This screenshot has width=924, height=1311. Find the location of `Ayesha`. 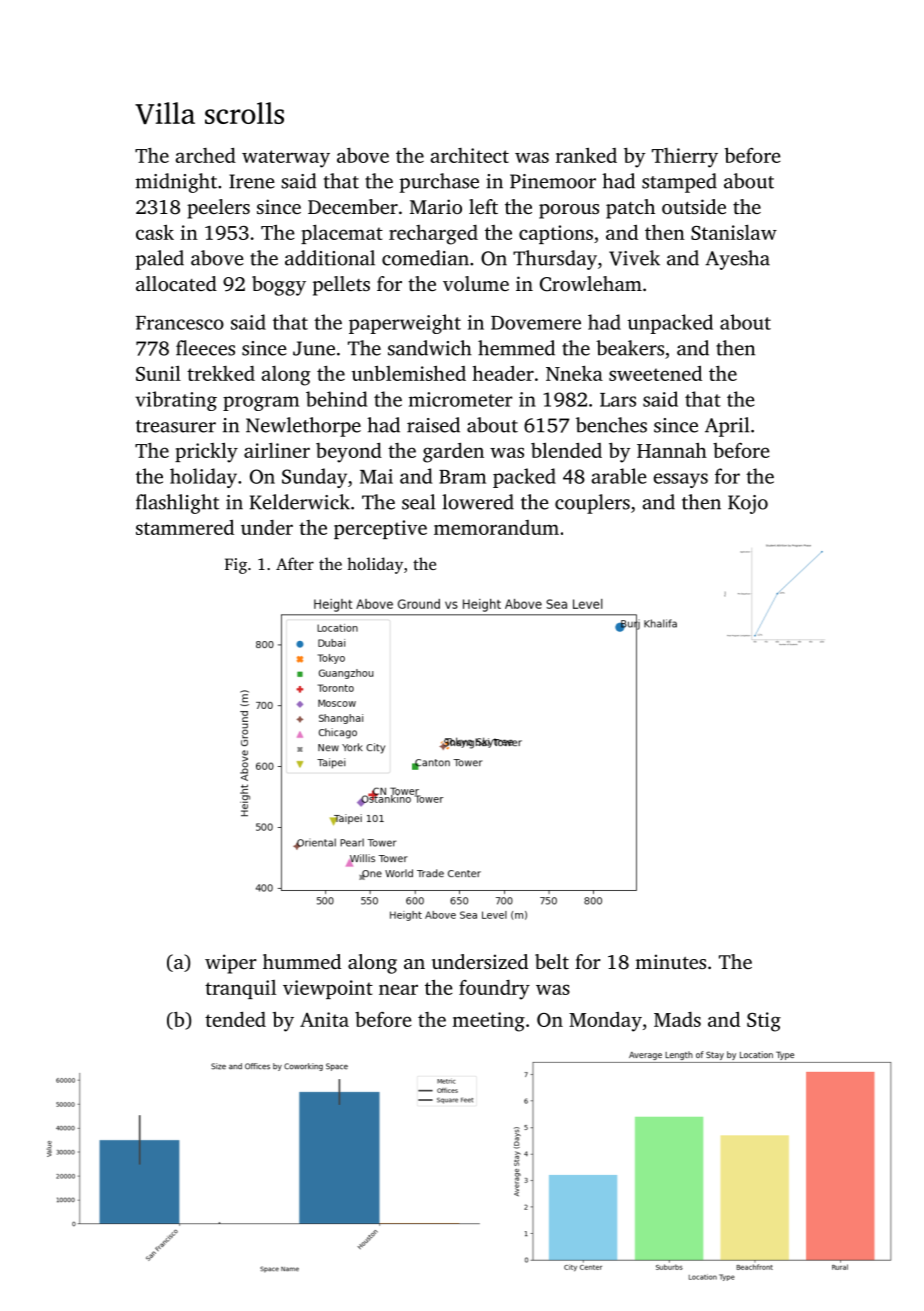

Ayesha is located at coordinates (737, 260).
